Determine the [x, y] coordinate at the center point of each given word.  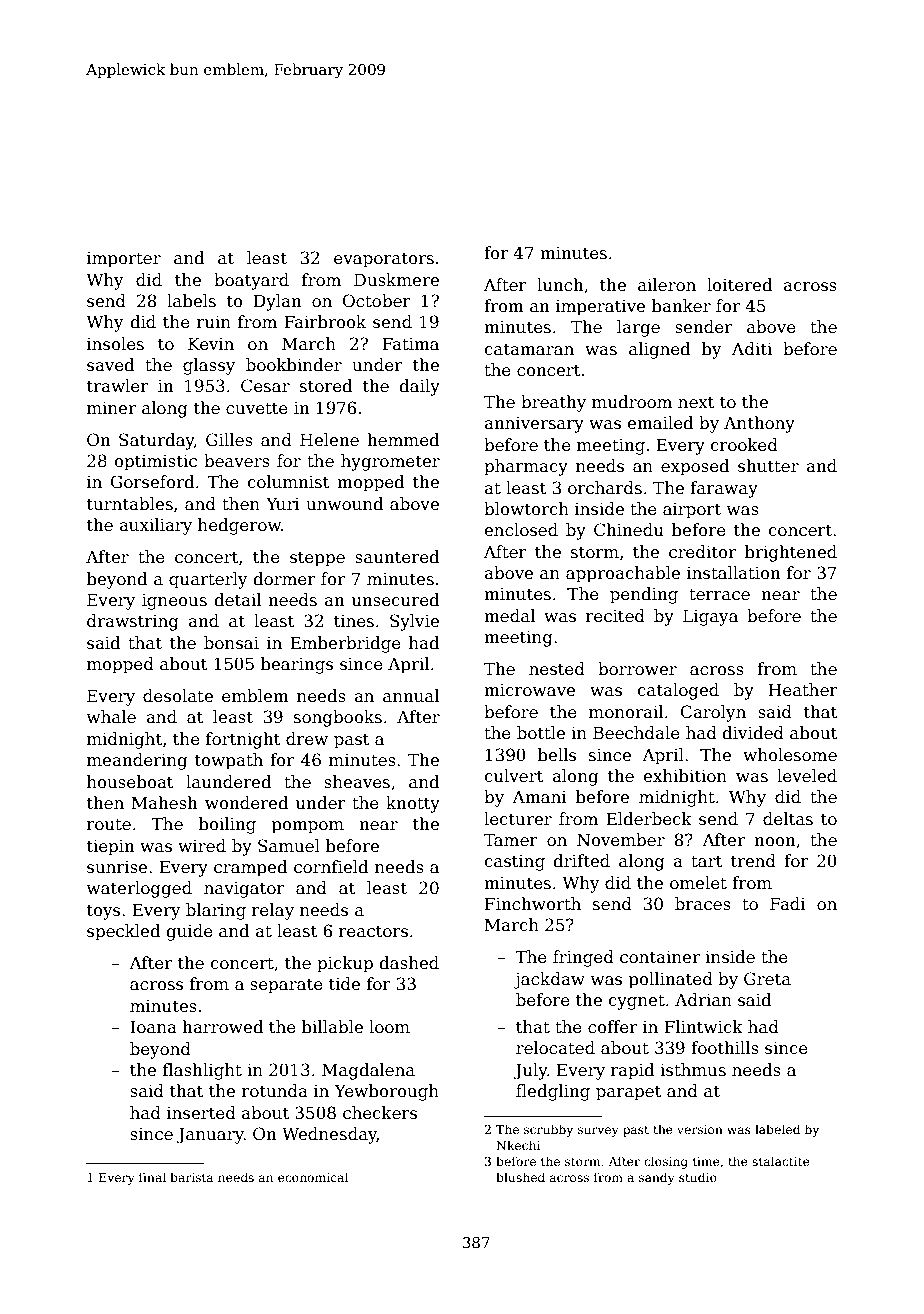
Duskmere [396, 280]
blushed [520, 1177]
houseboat [130, 782]
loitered [739, 285]
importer [124, 260]
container [660, 957]
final [152, 1177]
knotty [413, 804]
